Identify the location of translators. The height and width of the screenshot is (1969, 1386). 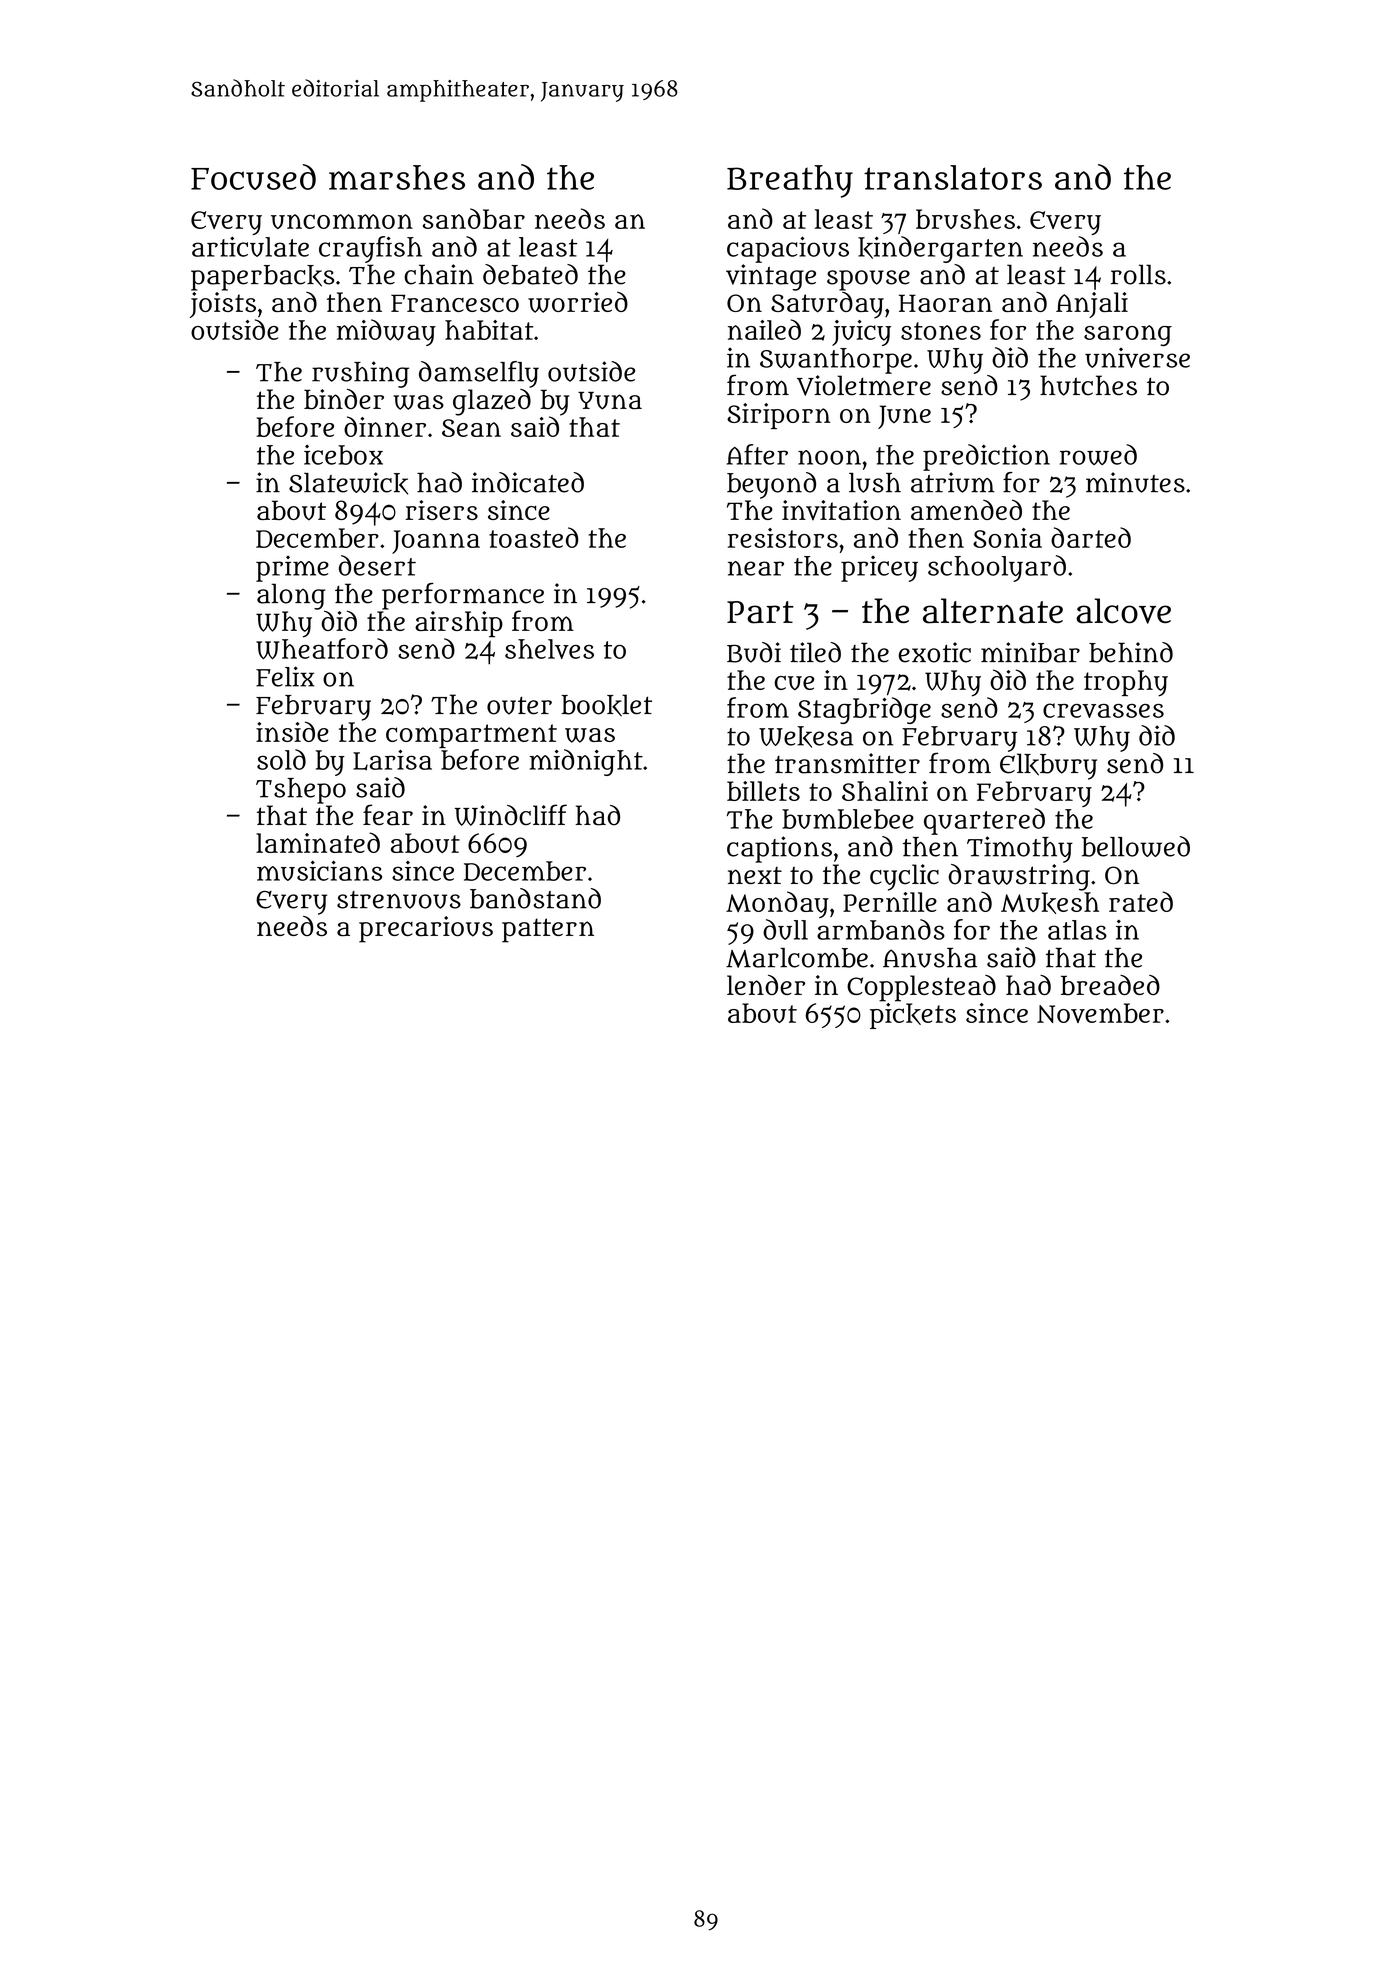
(953, 177).
